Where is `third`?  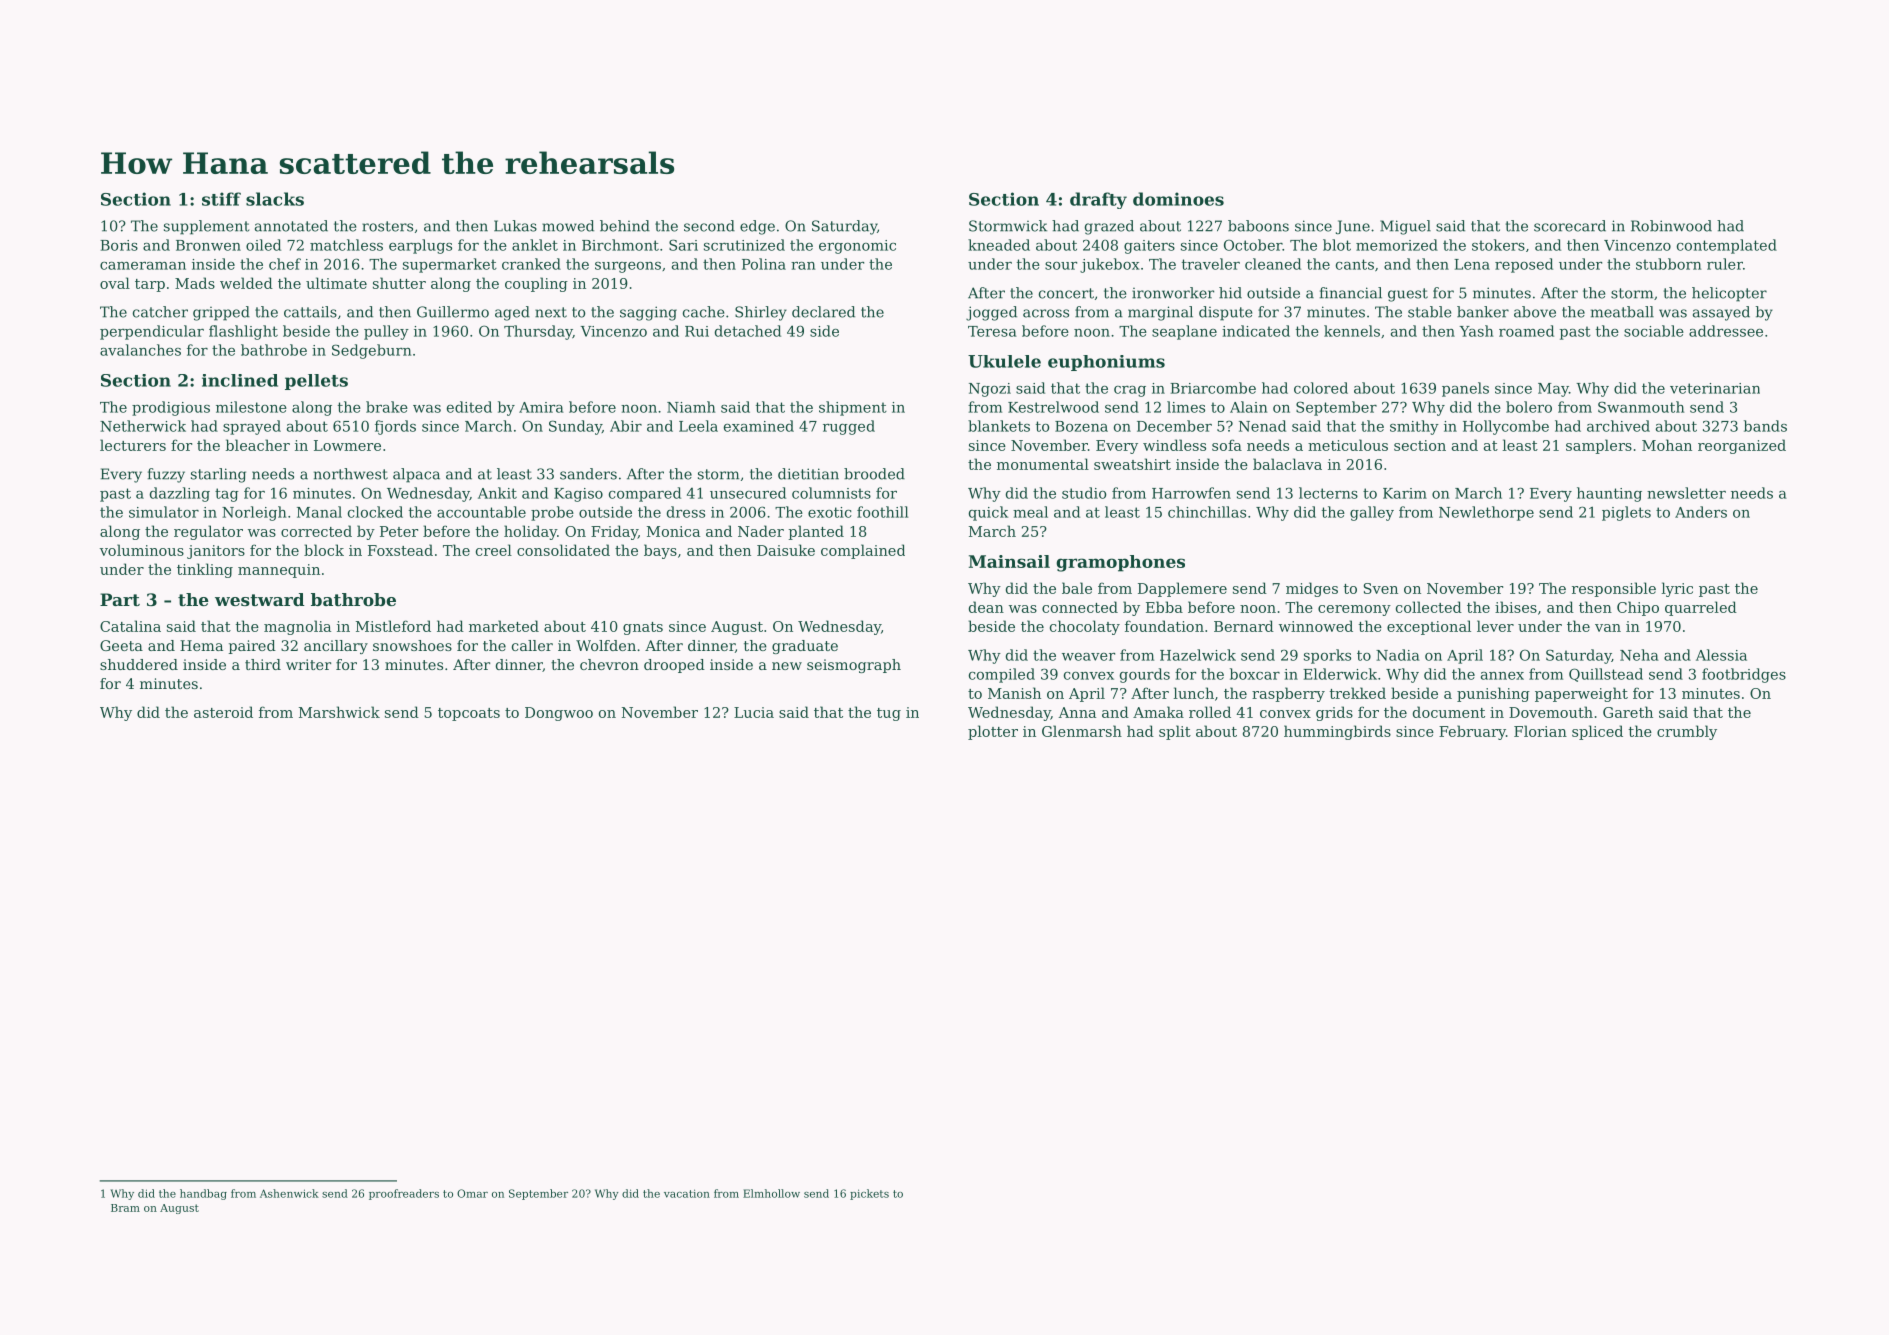
third is located at coordinates (263, 664).
